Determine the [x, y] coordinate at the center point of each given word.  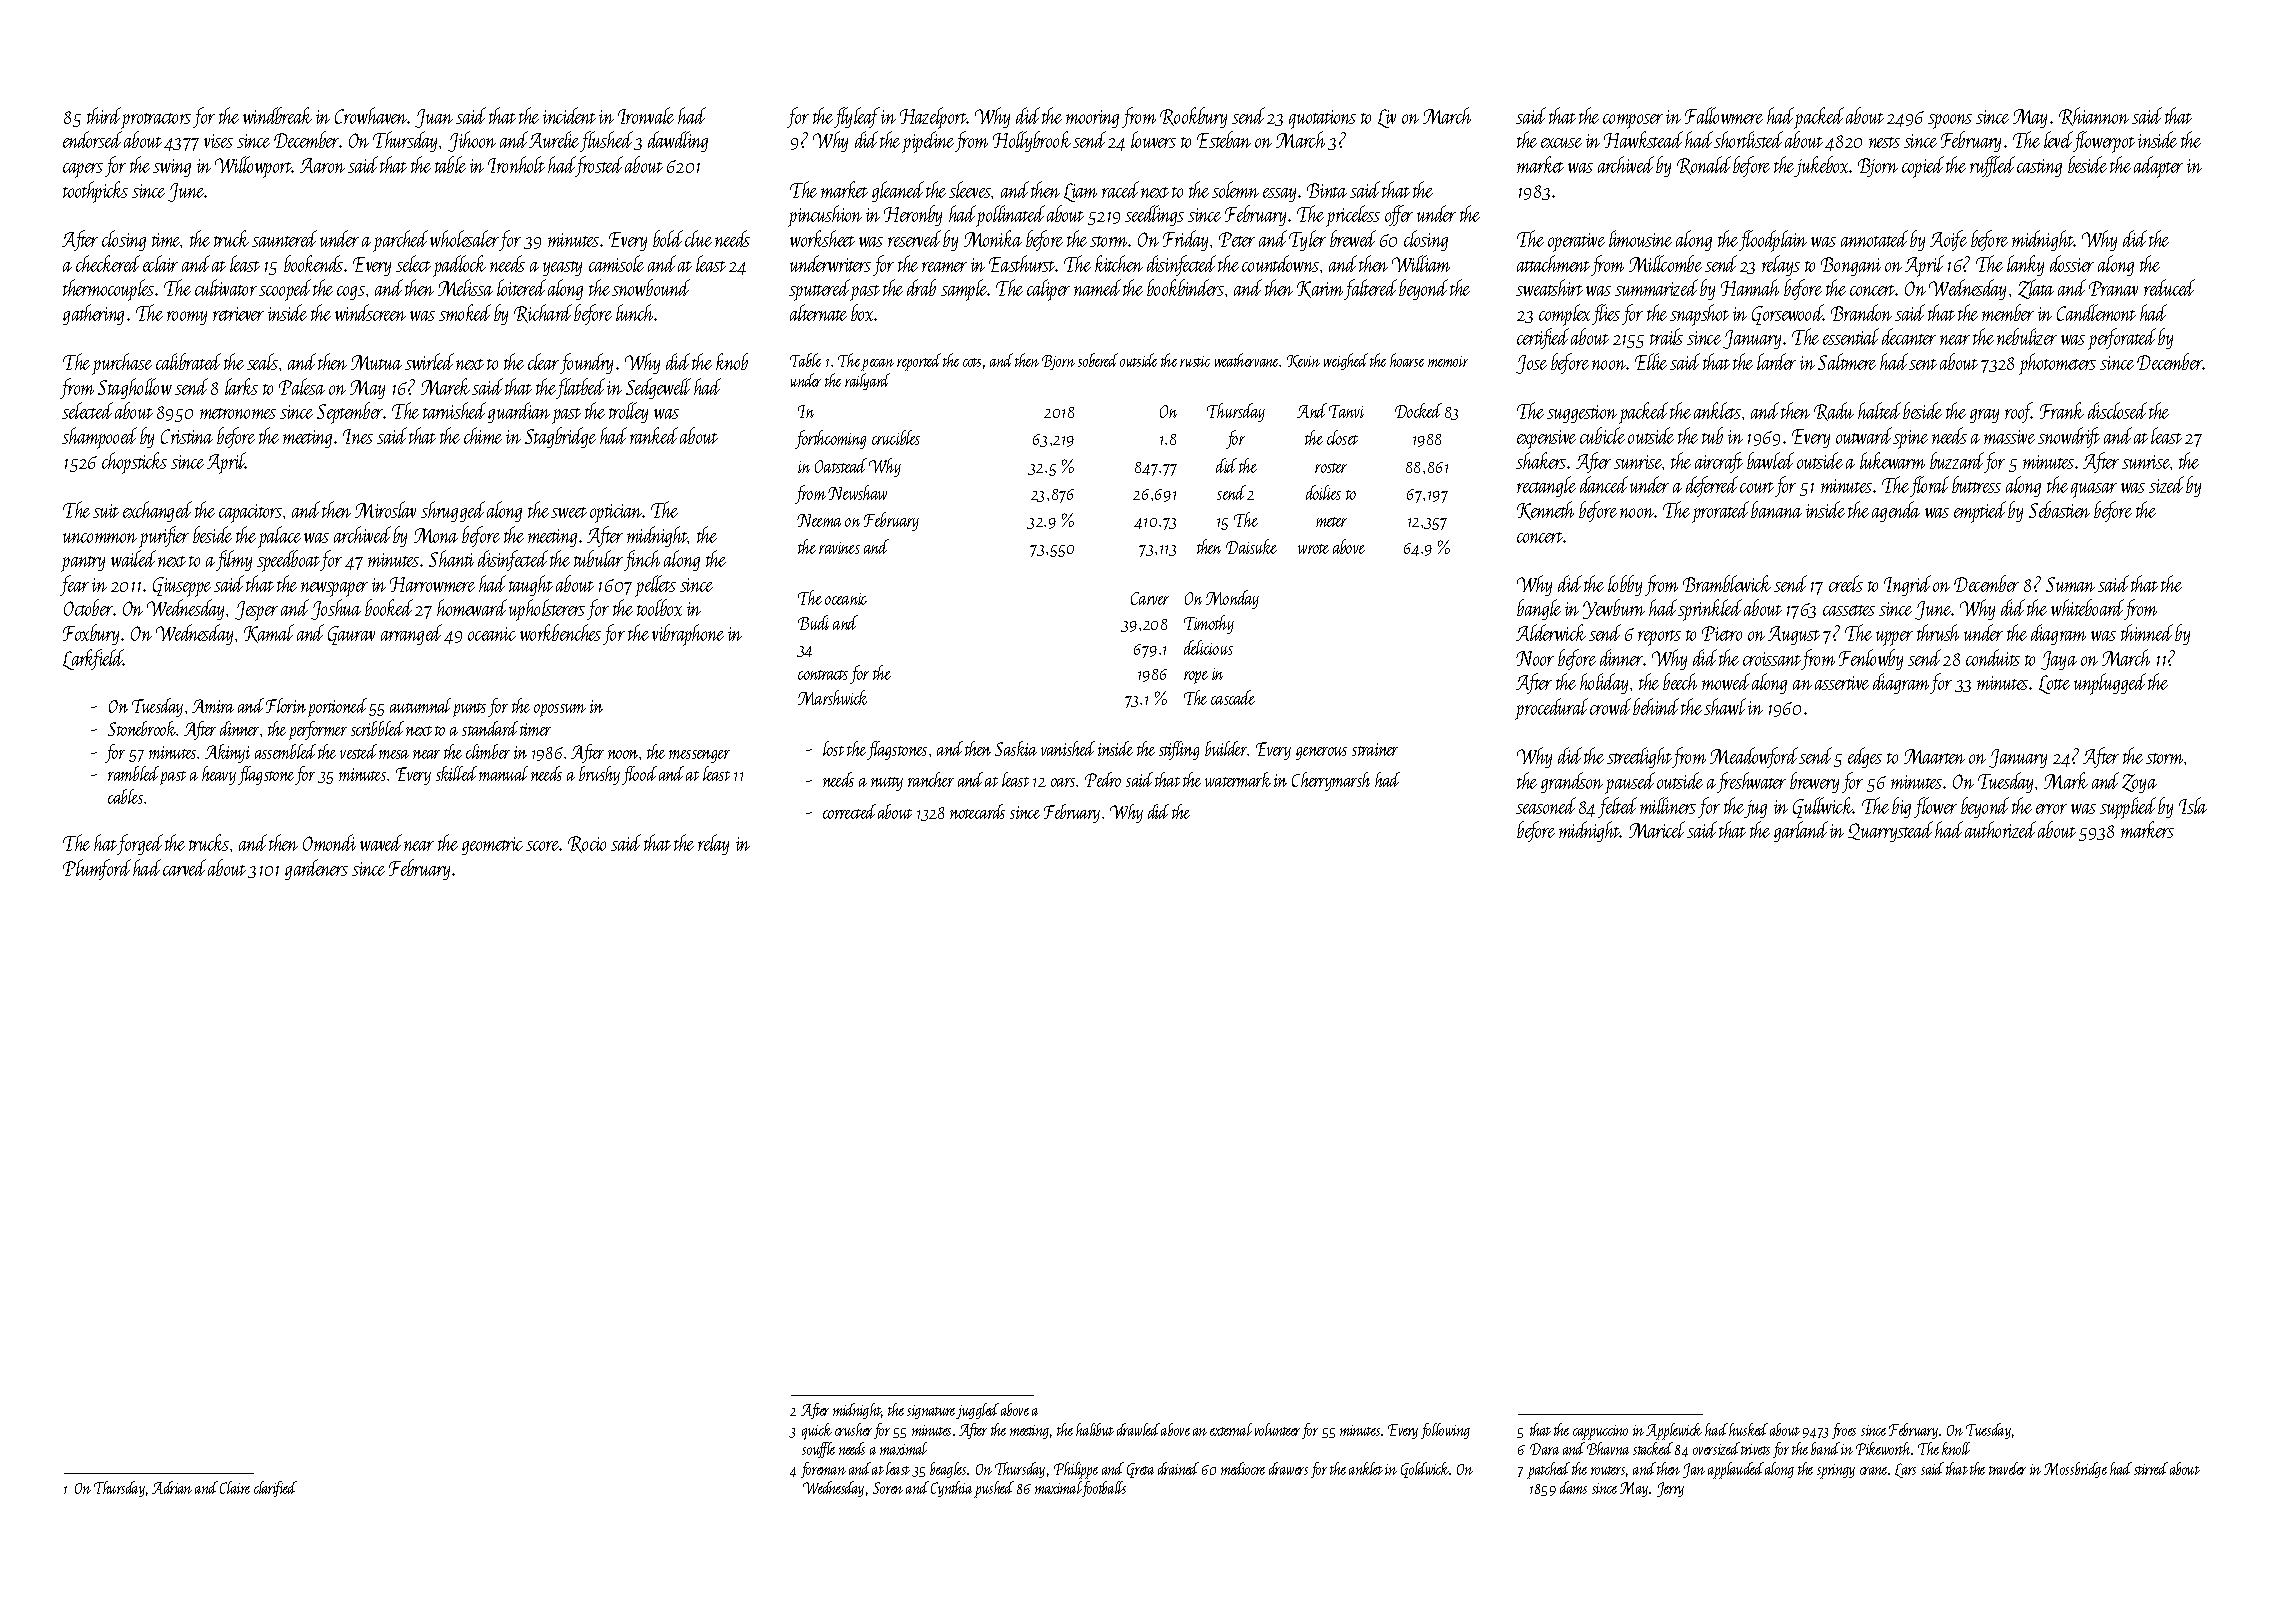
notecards [977, 811]
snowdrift [2069, 437]
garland [1801, 831]
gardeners [316, 869]
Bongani [1851, 266]
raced [1120, 189]
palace [279, 537]
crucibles [896, 437]
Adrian [172, 1487]
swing [172, 168]
